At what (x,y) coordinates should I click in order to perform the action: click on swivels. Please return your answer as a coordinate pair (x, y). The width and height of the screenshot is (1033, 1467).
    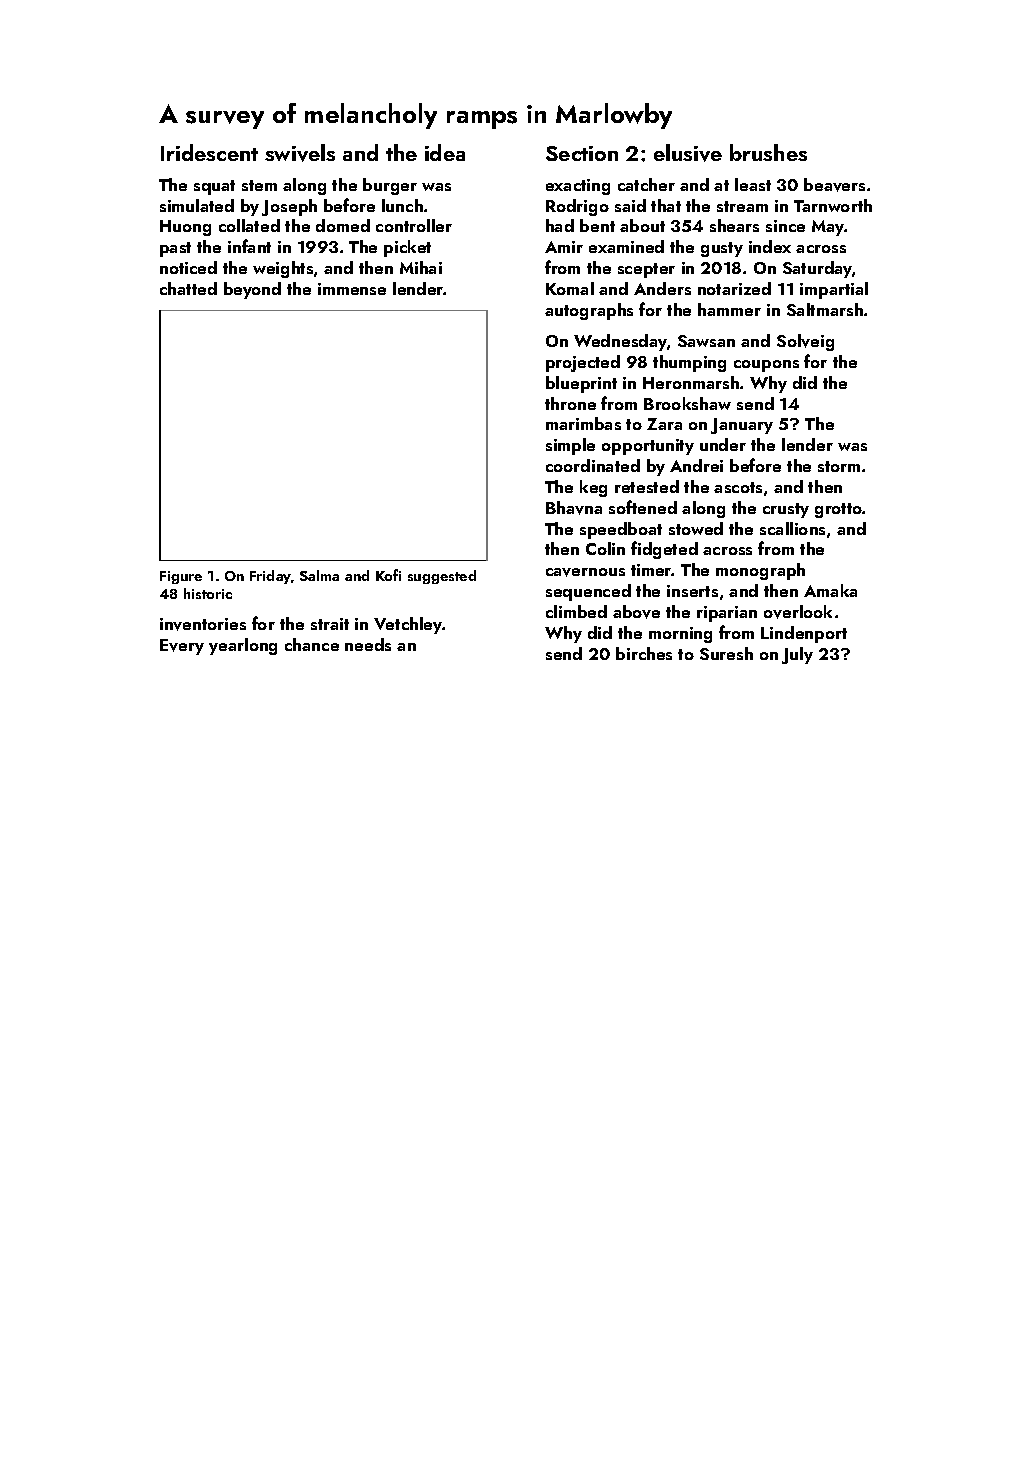
    Looking at the image, I should click on (300, 153).
